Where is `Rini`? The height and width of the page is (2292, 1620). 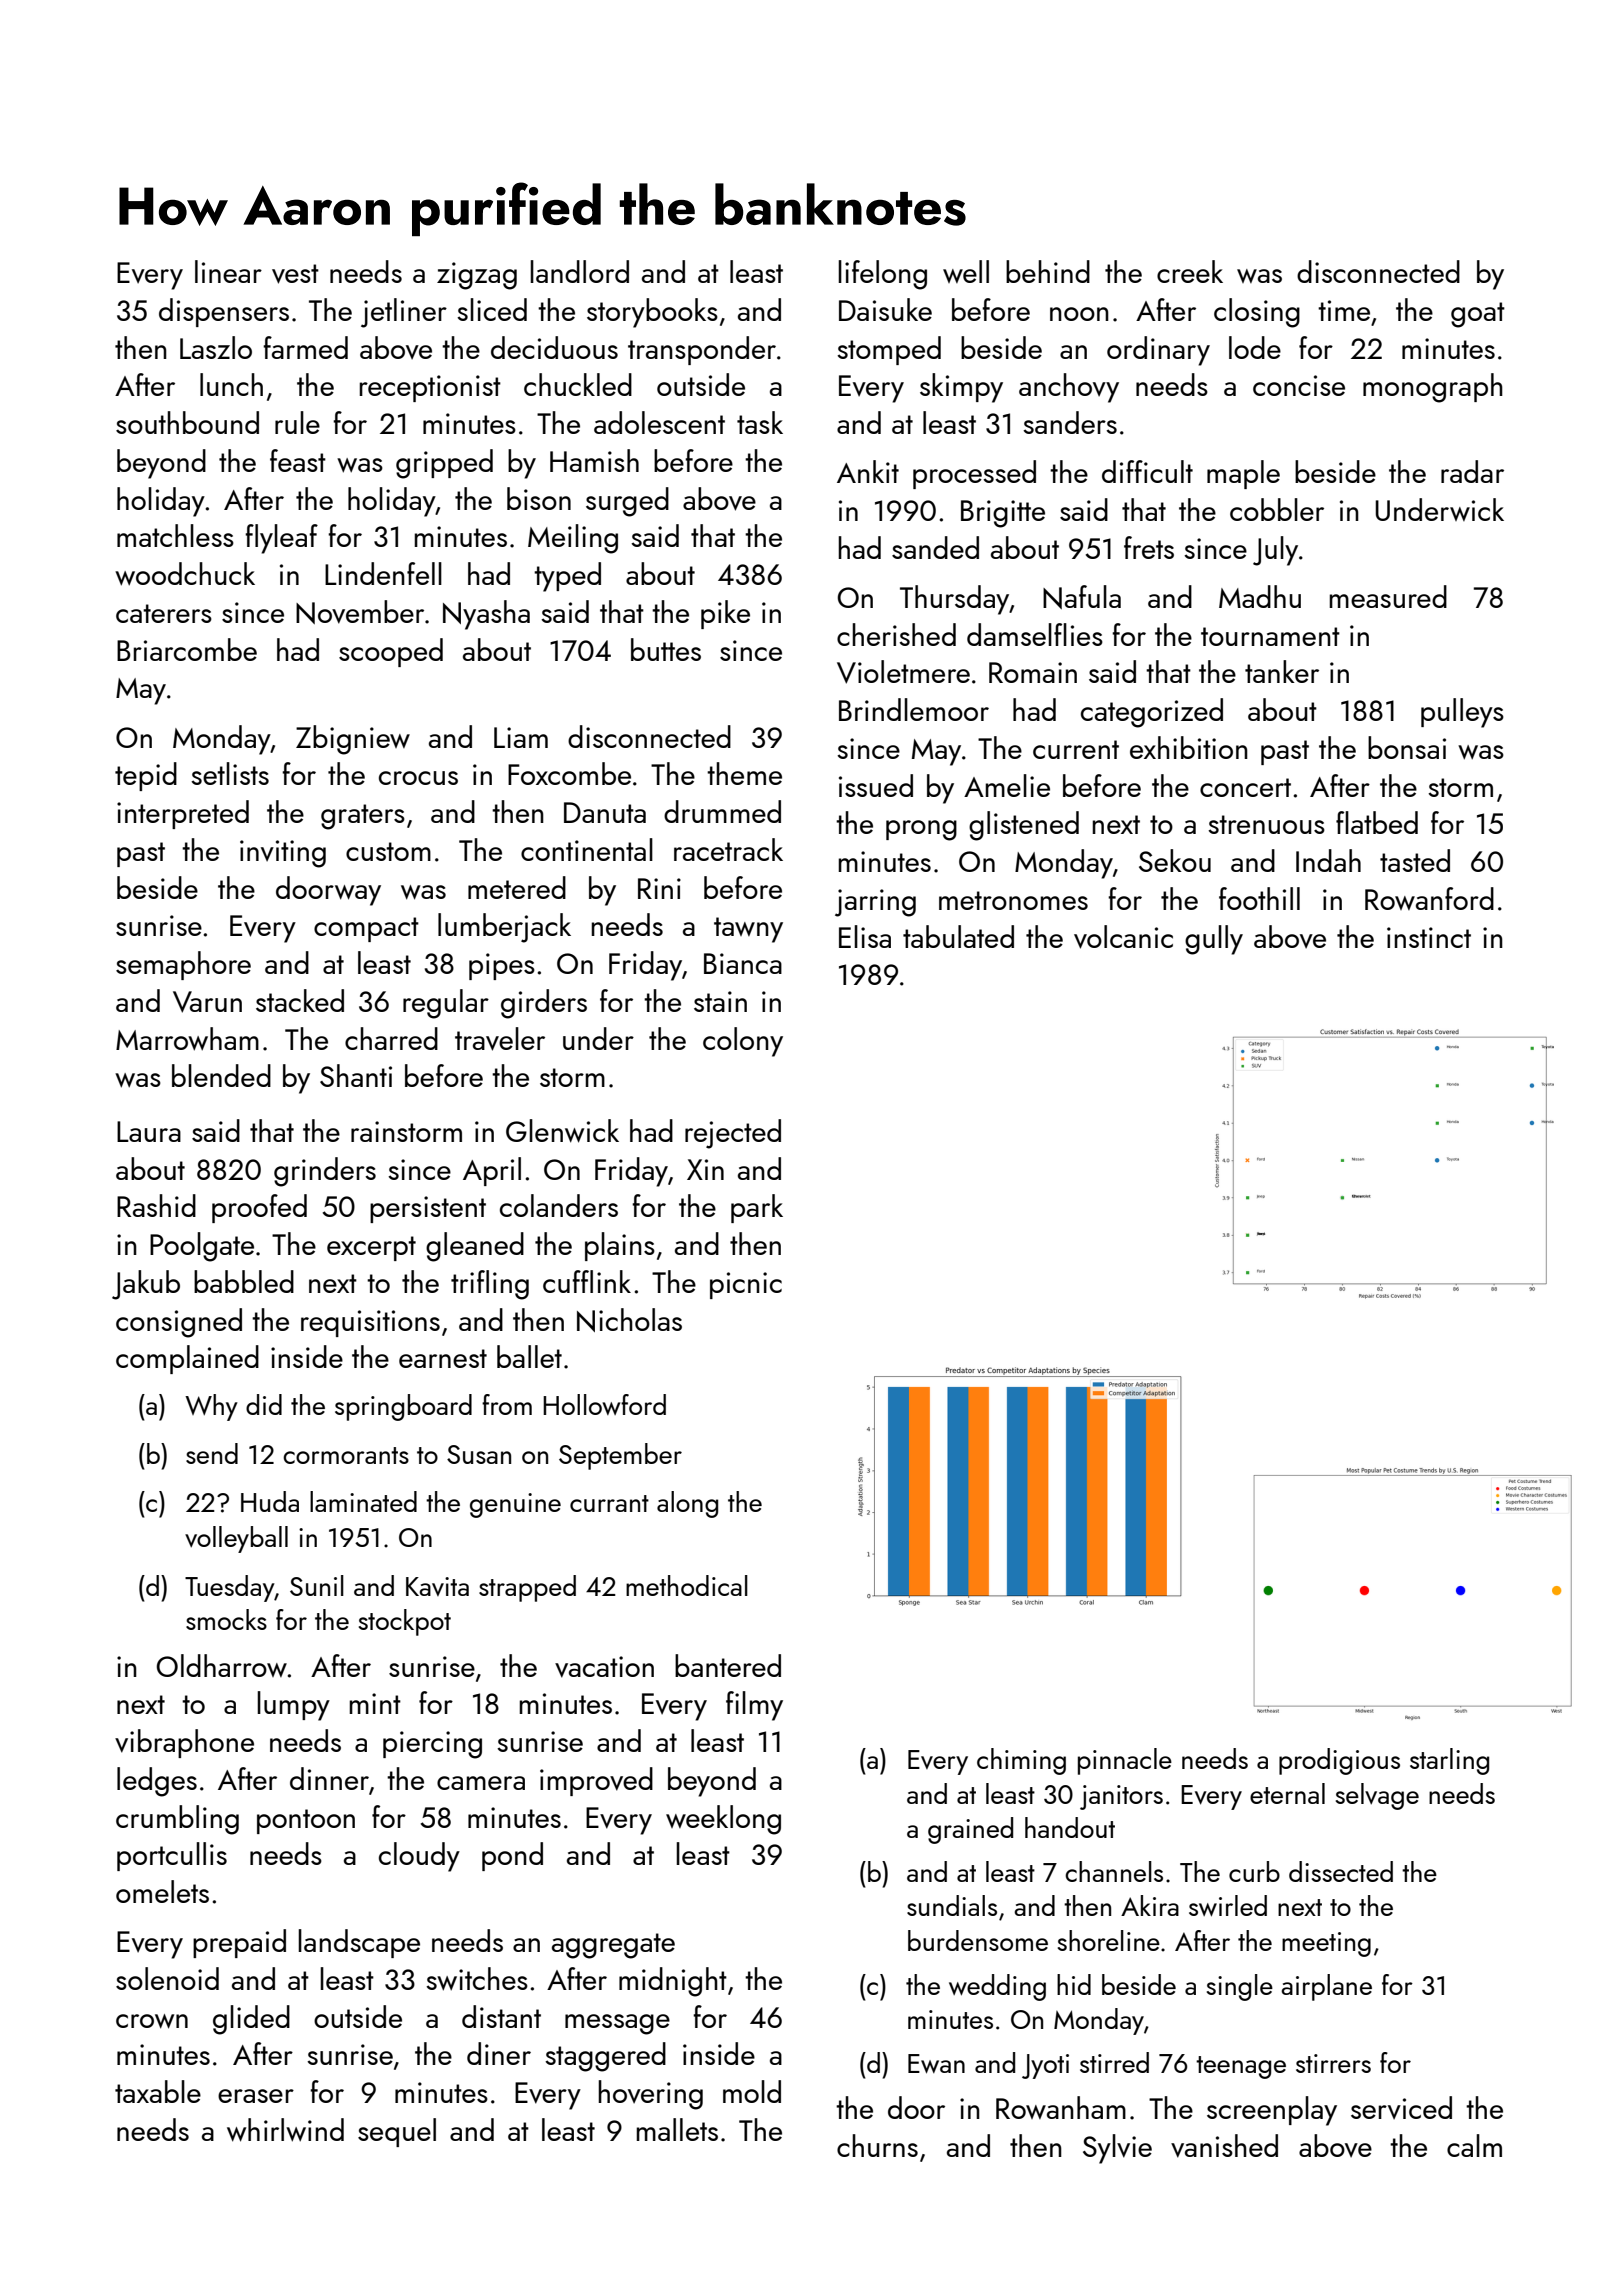 Rini is located at coordinates (659, 888).
